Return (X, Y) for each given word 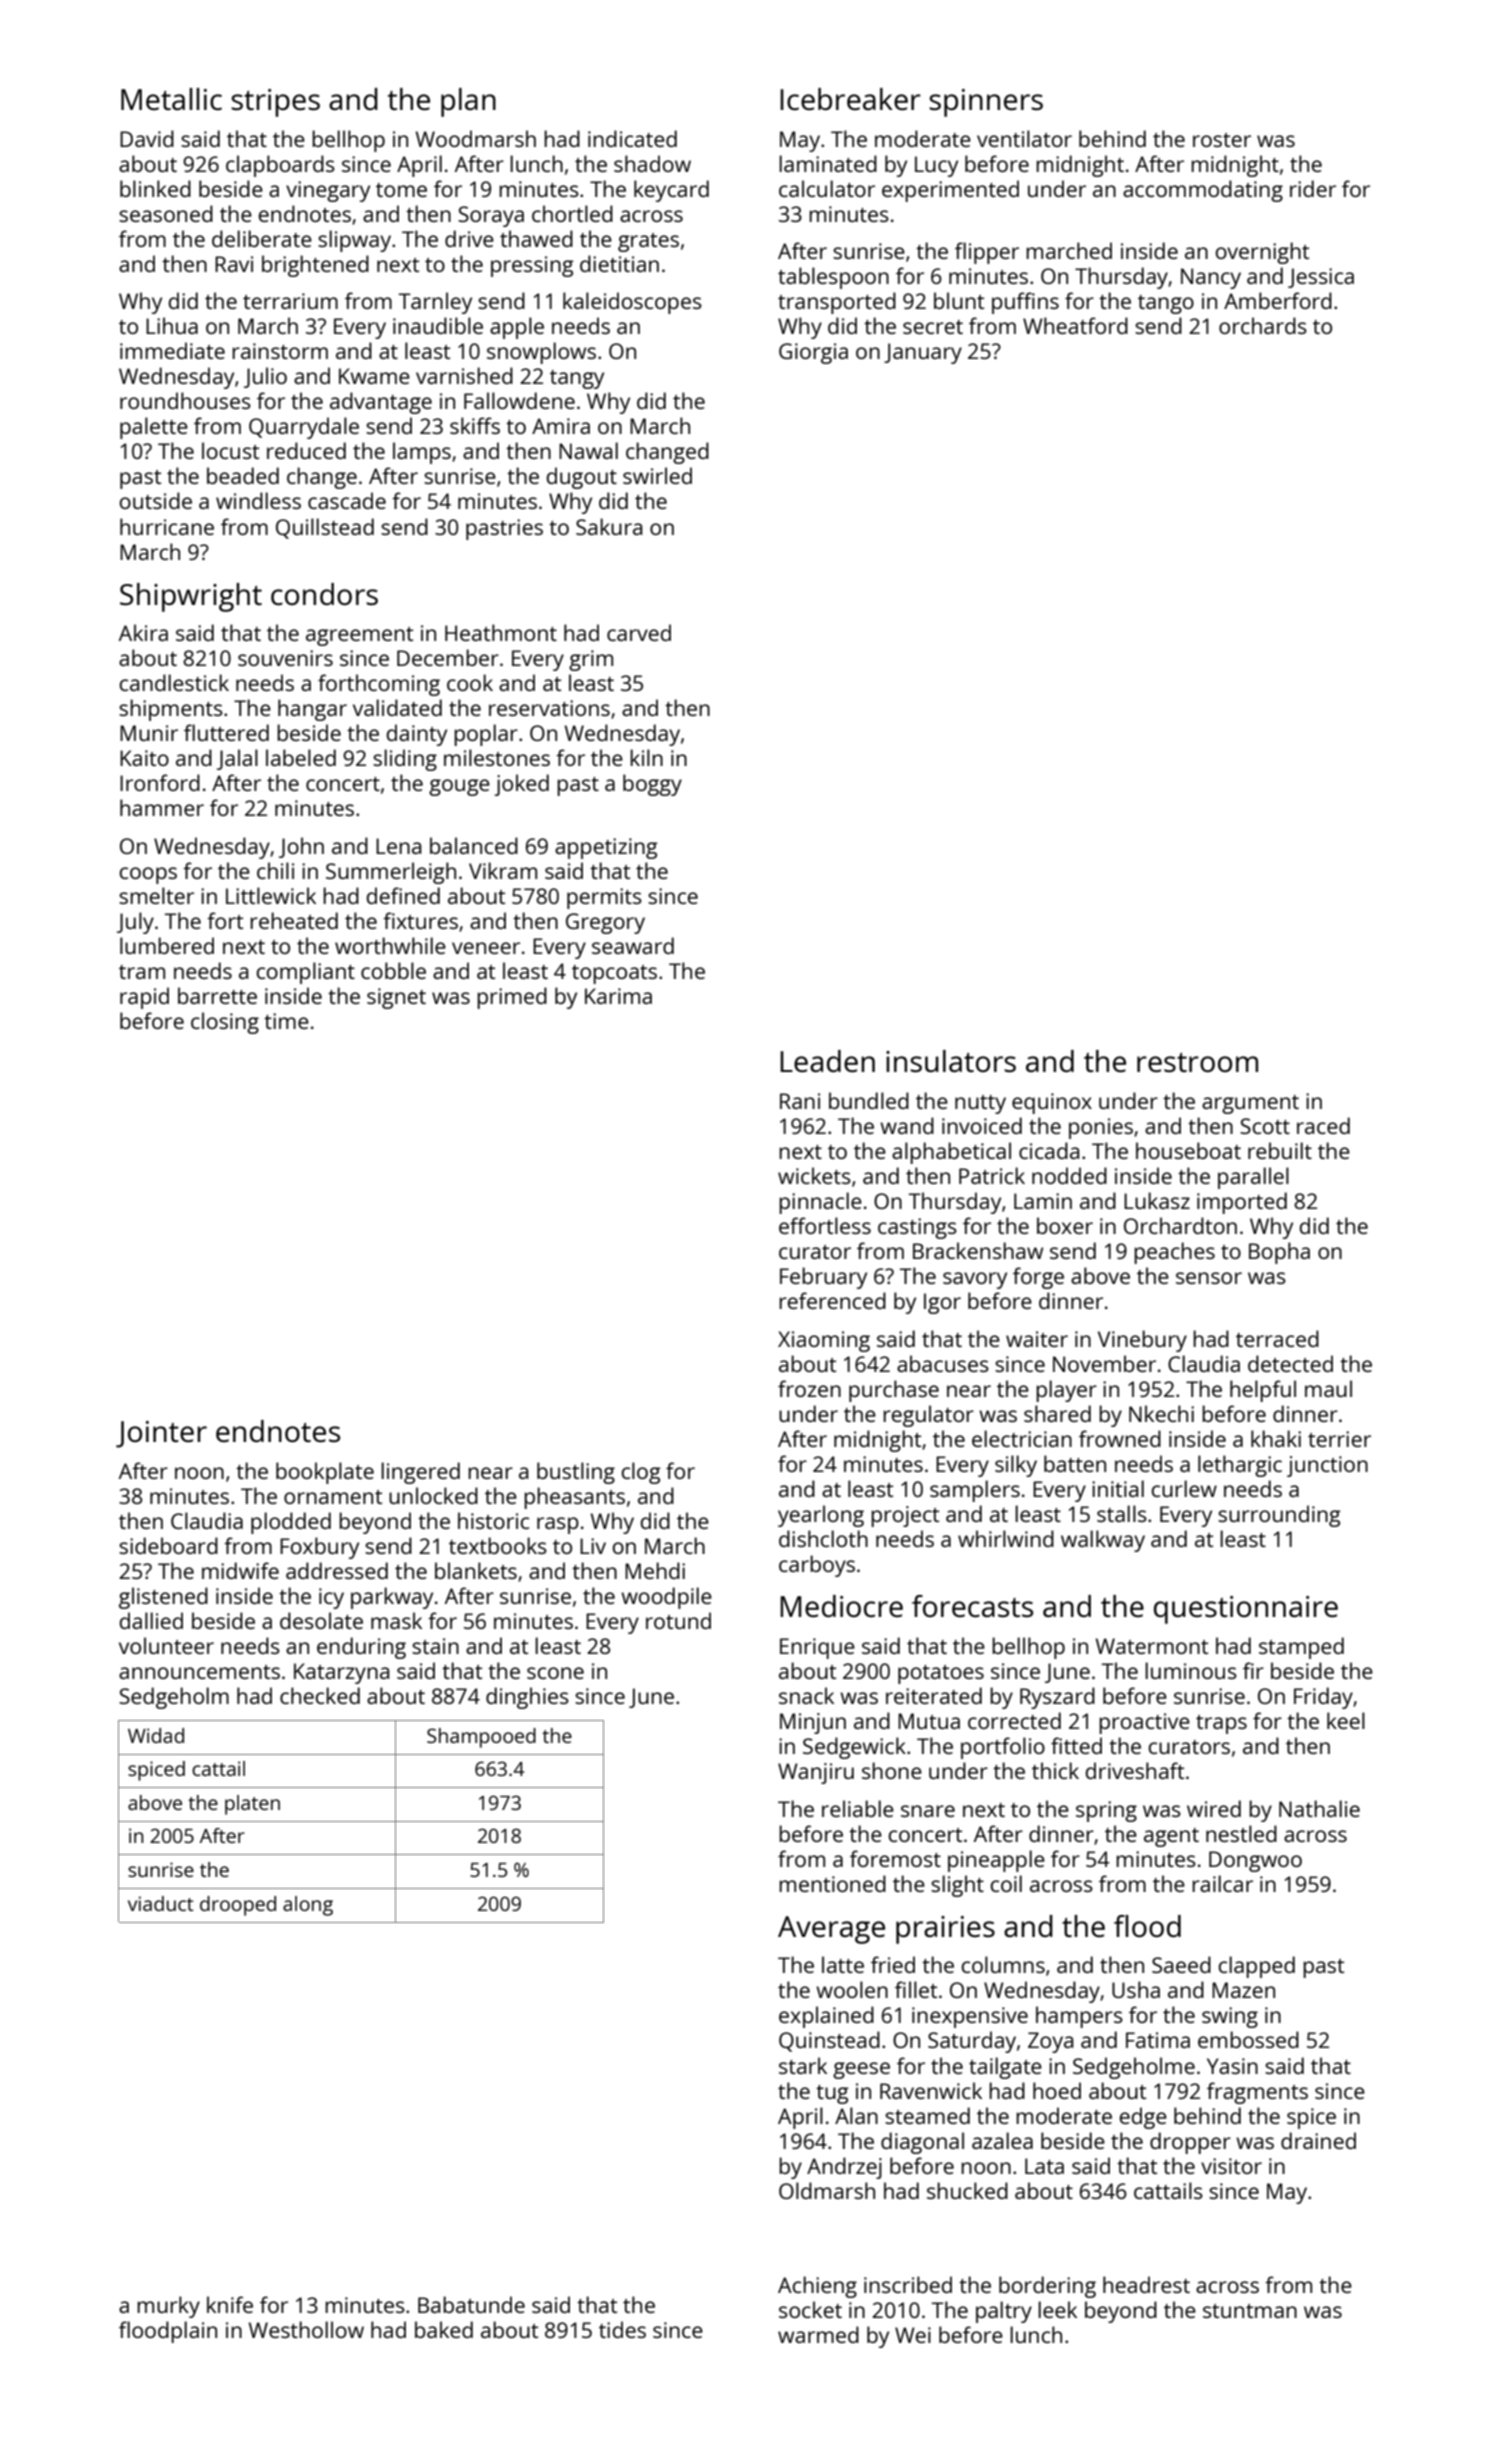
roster (1222, 140)
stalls (1122, 1513)
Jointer (161, 1434)
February (823, 1278)
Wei (913, 2335)
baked (444, 2329)
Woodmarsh (476, 138)
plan (468, 102)
